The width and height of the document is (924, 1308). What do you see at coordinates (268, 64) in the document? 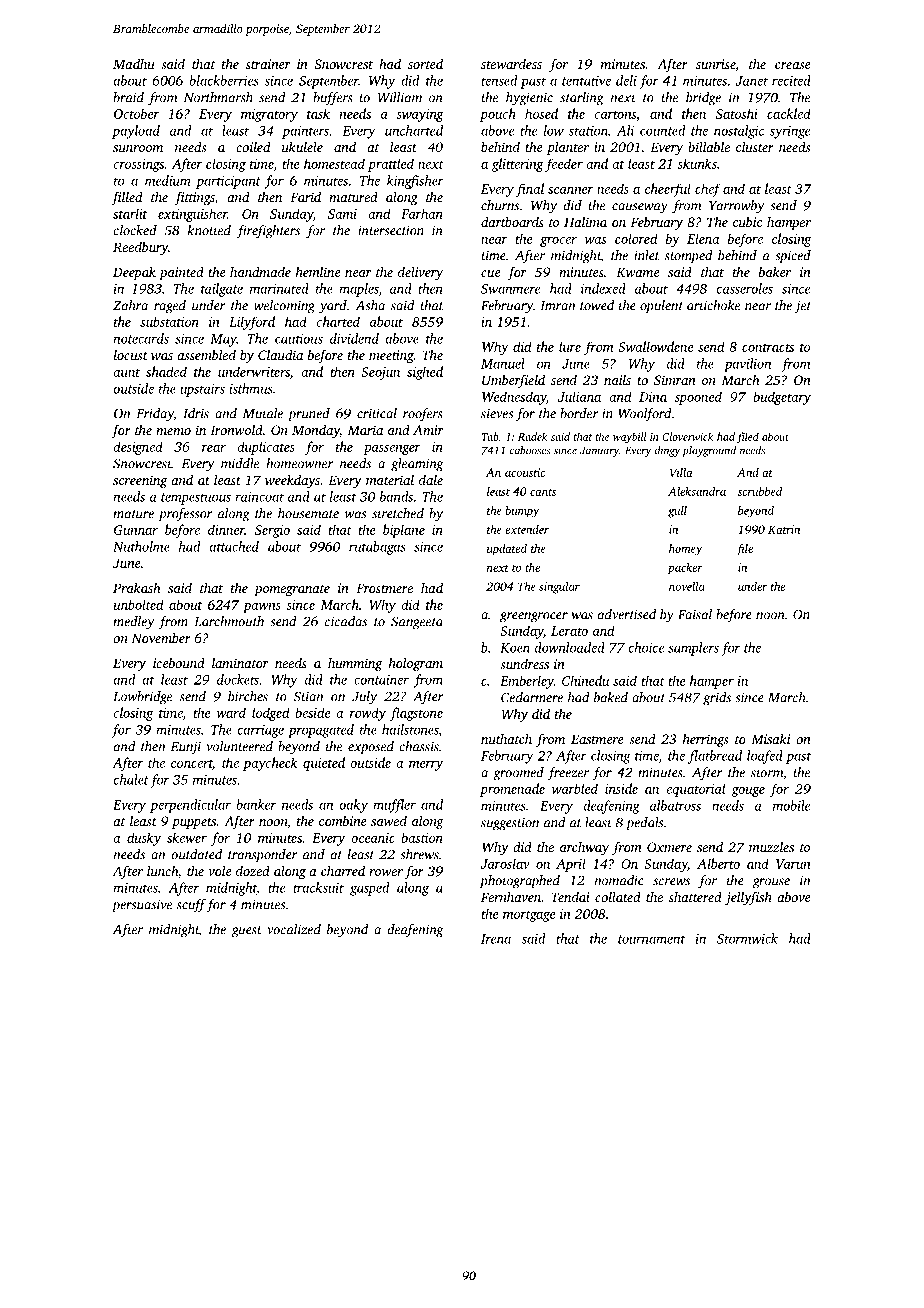
I see `strainer` at bounding box center [268, 64].
